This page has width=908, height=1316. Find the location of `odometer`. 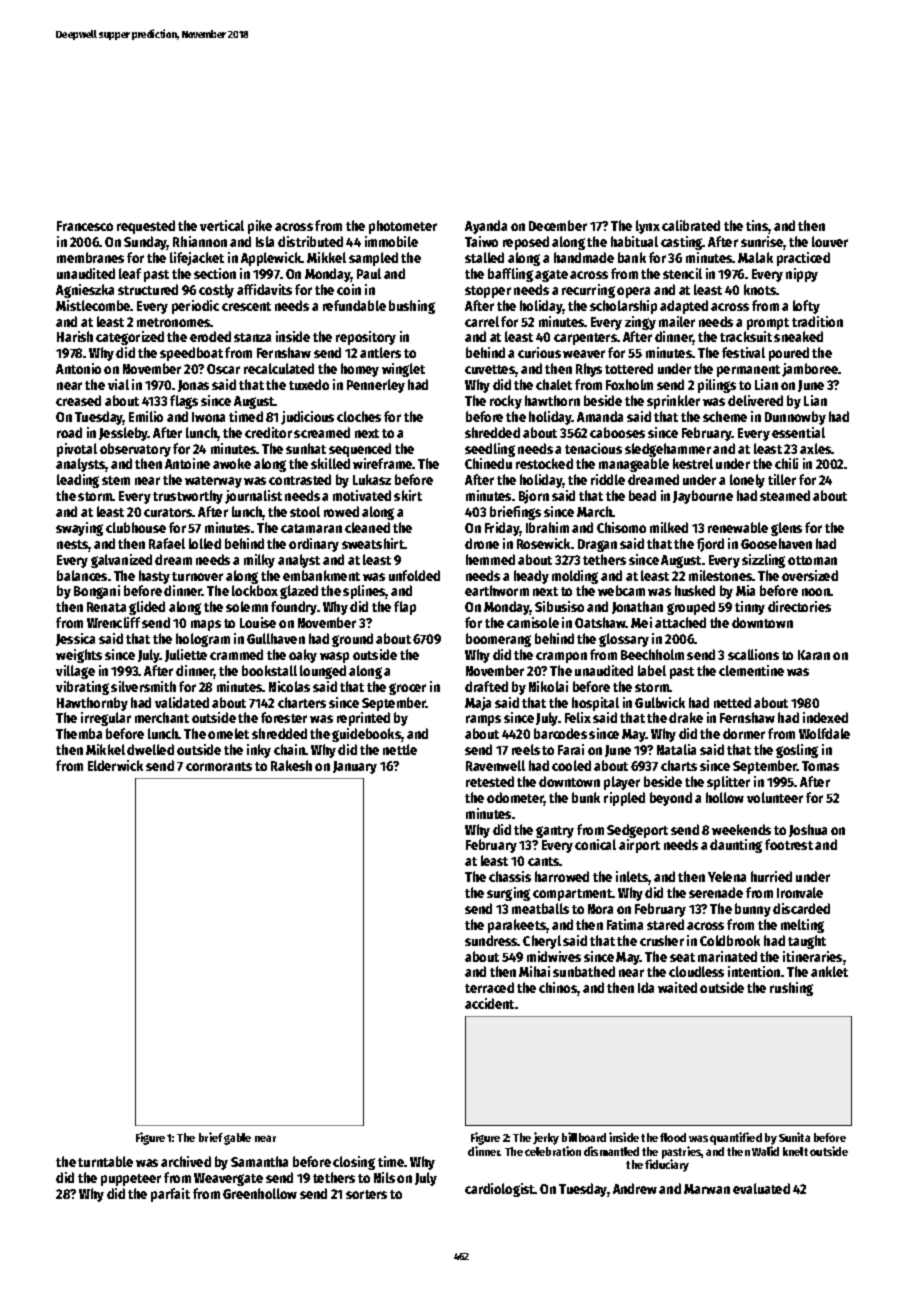

odometer is located at coordinates (515, 799).
